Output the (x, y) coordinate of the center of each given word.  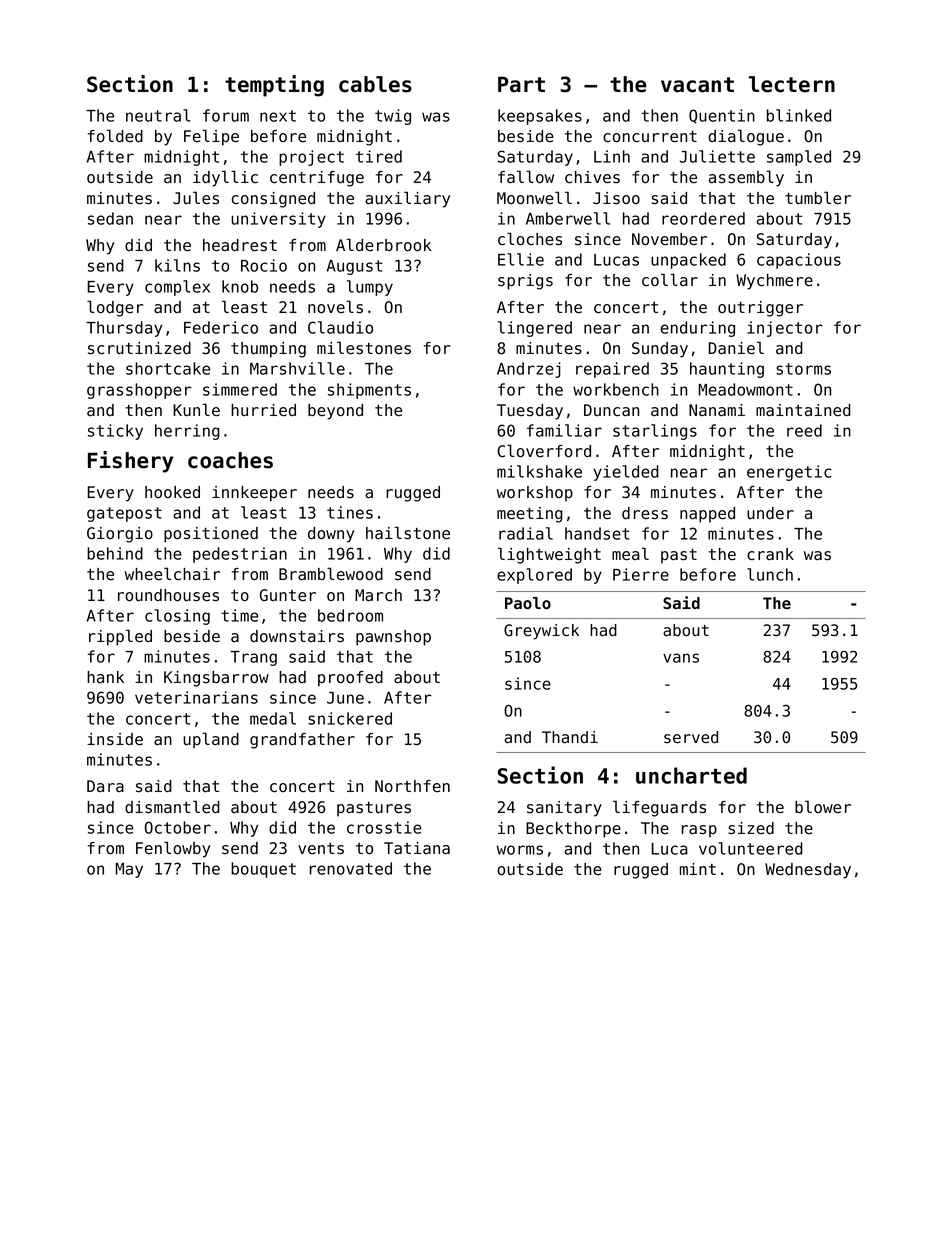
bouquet (263, 870)
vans (681, 658)
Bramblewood (331, 574)
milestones (364, 348)
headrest (240, 245)
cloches (530, 239)
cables (375, 84)
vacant (697, 85)
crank (770, 554)
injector (785, 329)
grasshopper (139, 391)
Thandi (570, 737)
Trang (253, 658)
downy (331, 535)
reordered (703, 218)
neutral (158, 115)
